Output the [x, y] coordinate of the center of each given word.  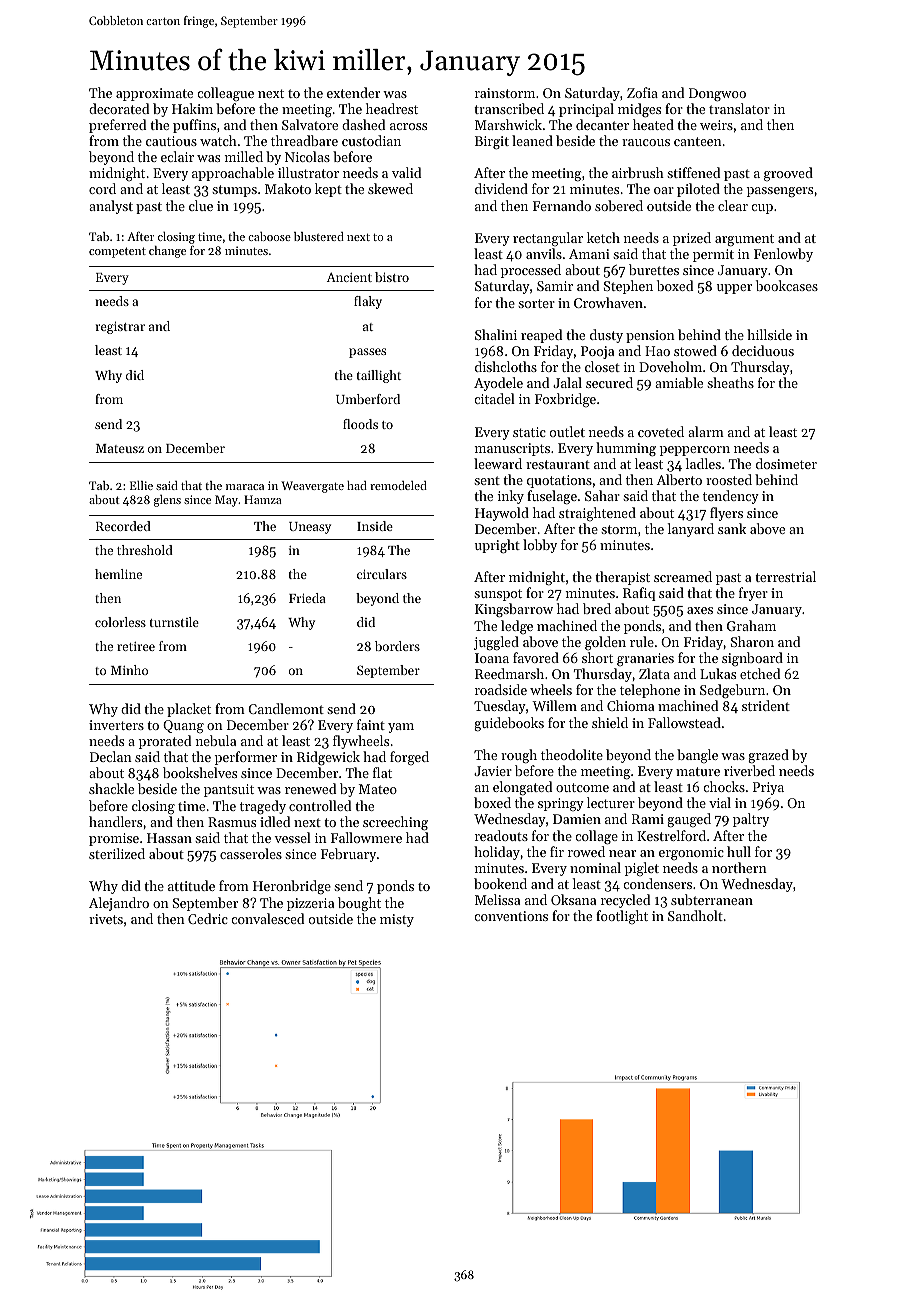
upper [734, 289]
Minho [129, 670]
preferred [117, 126]
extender [353, 92]
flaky [368, 302]
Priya [768, 788]
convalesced [267, 918]
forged [409, 758]
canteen [698, 141]
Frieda [307, 598]
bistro [392, 277]
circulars [382, 574]
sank [732, 528]
